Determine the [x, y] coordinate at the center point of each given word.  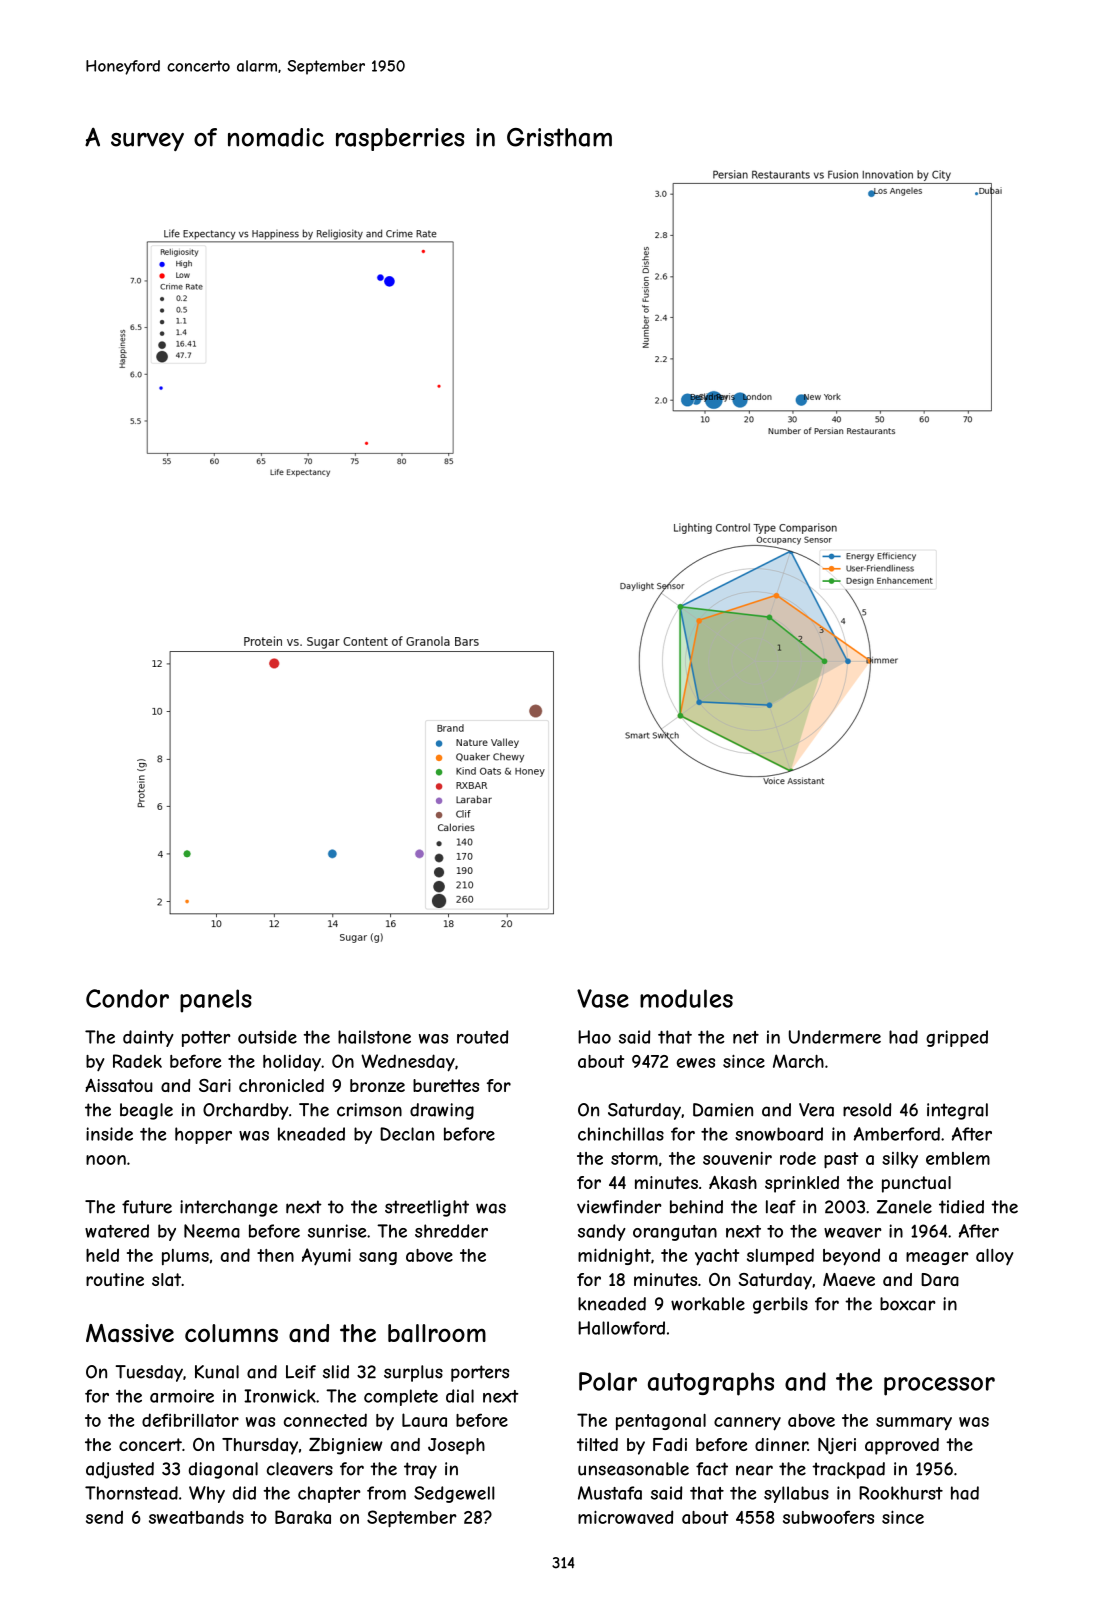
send [104, 1517]
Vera [816, 1110]
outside [267, 1037]
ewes [696, 1063]
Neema [212, 1231]
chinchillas [621, 1134]
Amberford [897, 1134]
